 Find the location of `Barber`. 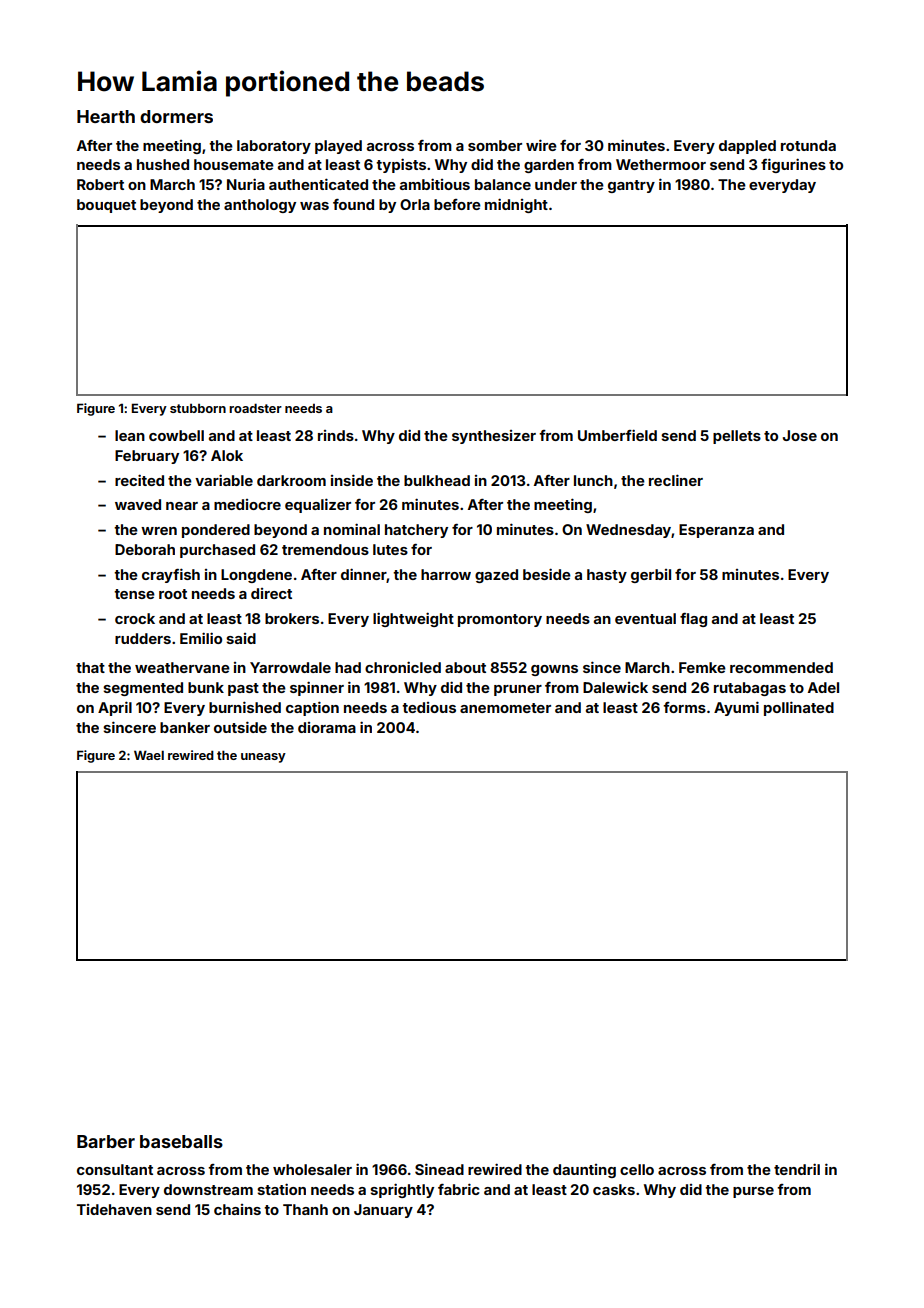

Barber is located at coordinates (106, 1141).
